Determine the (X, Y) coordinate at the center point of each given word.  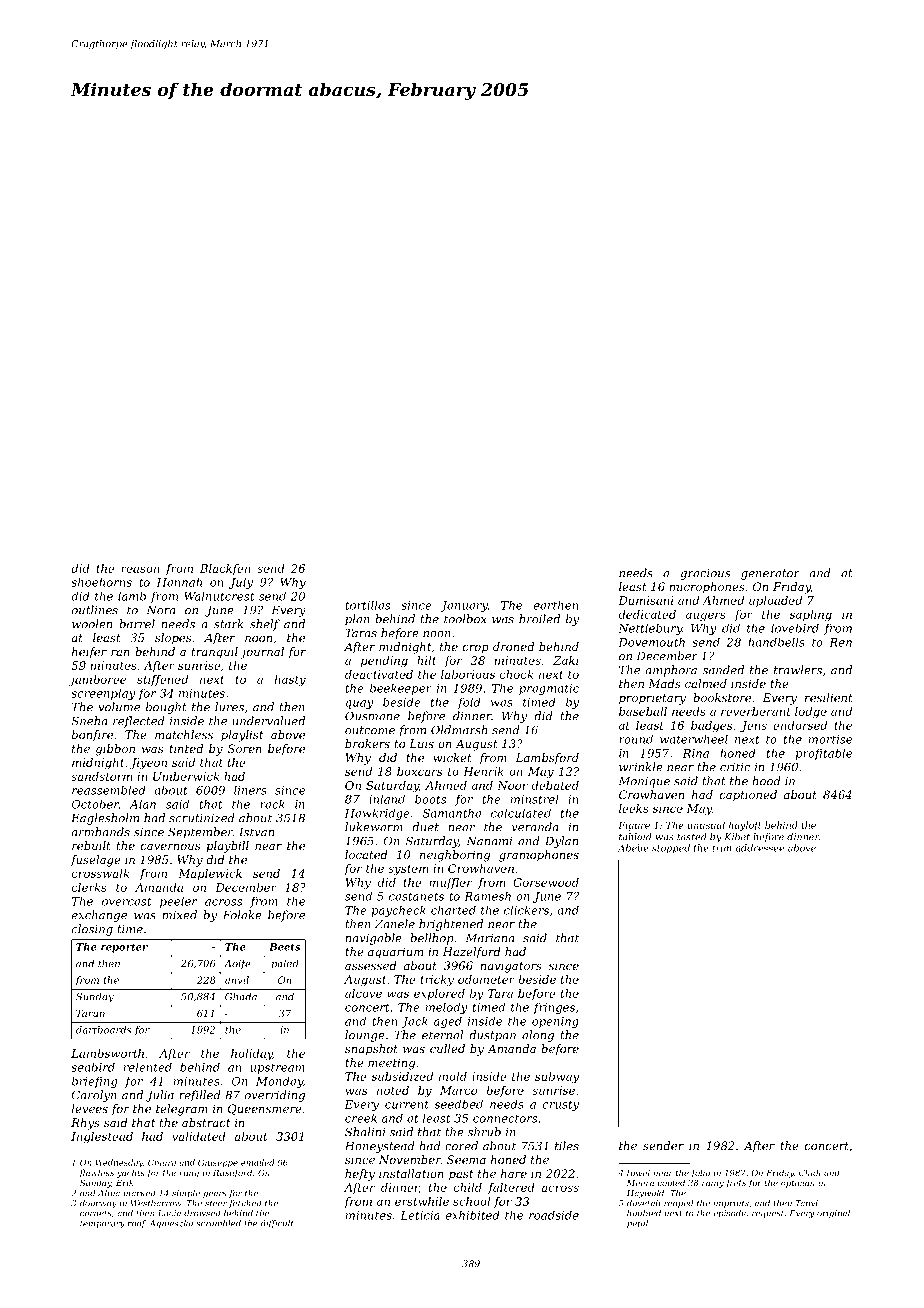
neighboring (455, 856)
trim (722, 848)
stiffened (162, 680)
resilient (829, 697)
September (200, 833)
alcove (363, 993)
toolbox (465, 619)
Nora (161, 610)
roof (137, 1224)
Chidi (810, 1172)
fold (469, 703)
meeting (391, 1064)
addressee (760, 848)
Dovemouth (651, 642)
